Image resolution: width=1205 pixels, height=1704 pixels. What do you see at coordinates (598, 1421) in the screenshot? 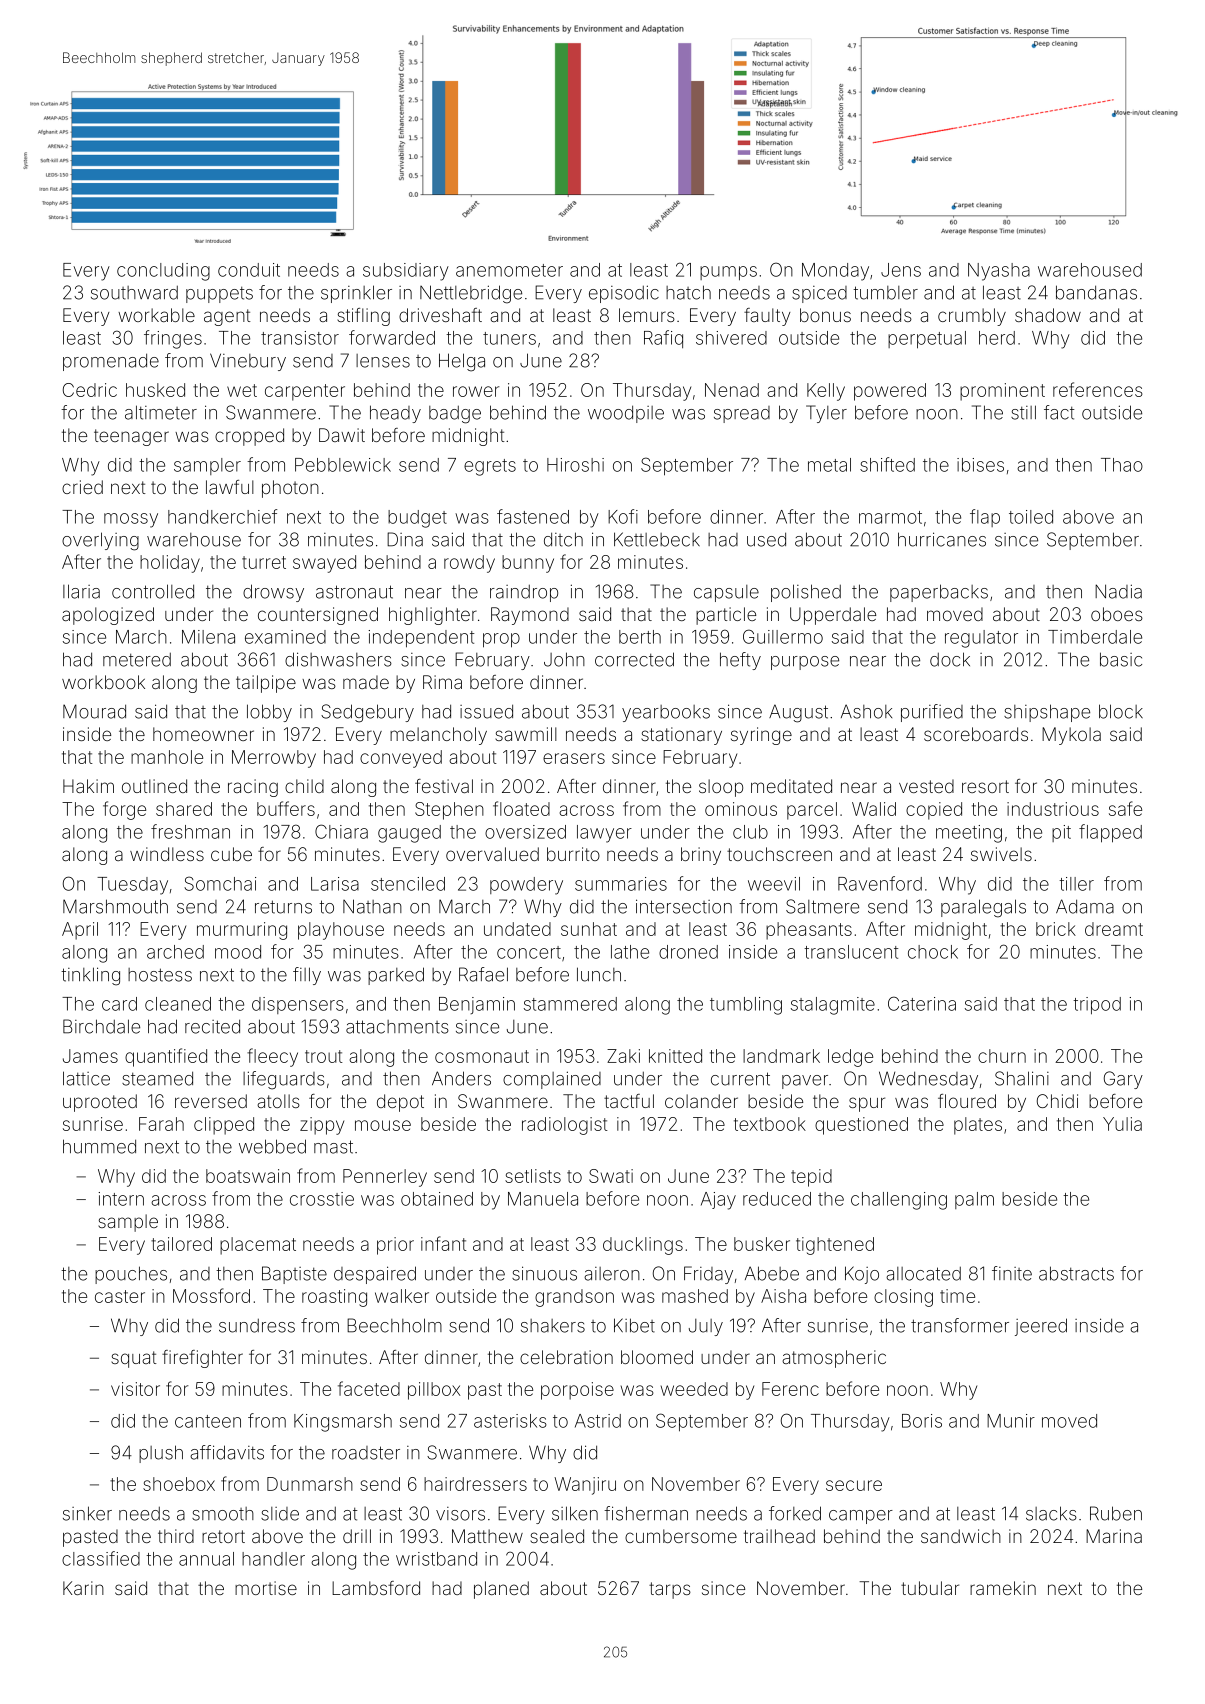
I see `Astrid` at bounding box center [598, 1421].
